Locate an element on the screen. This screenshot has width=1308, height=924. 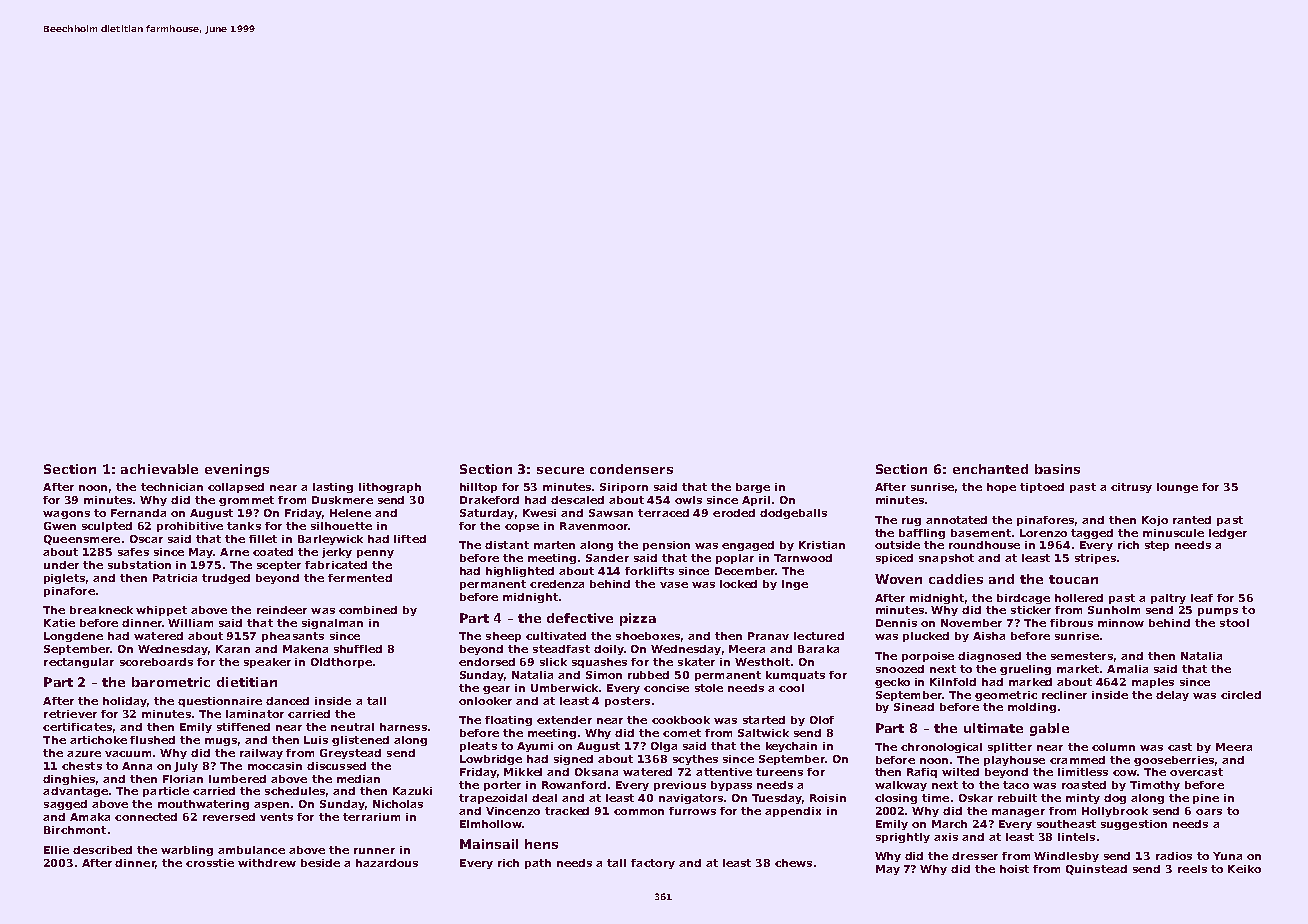
leaf is located at coordinates (1202, 598).
